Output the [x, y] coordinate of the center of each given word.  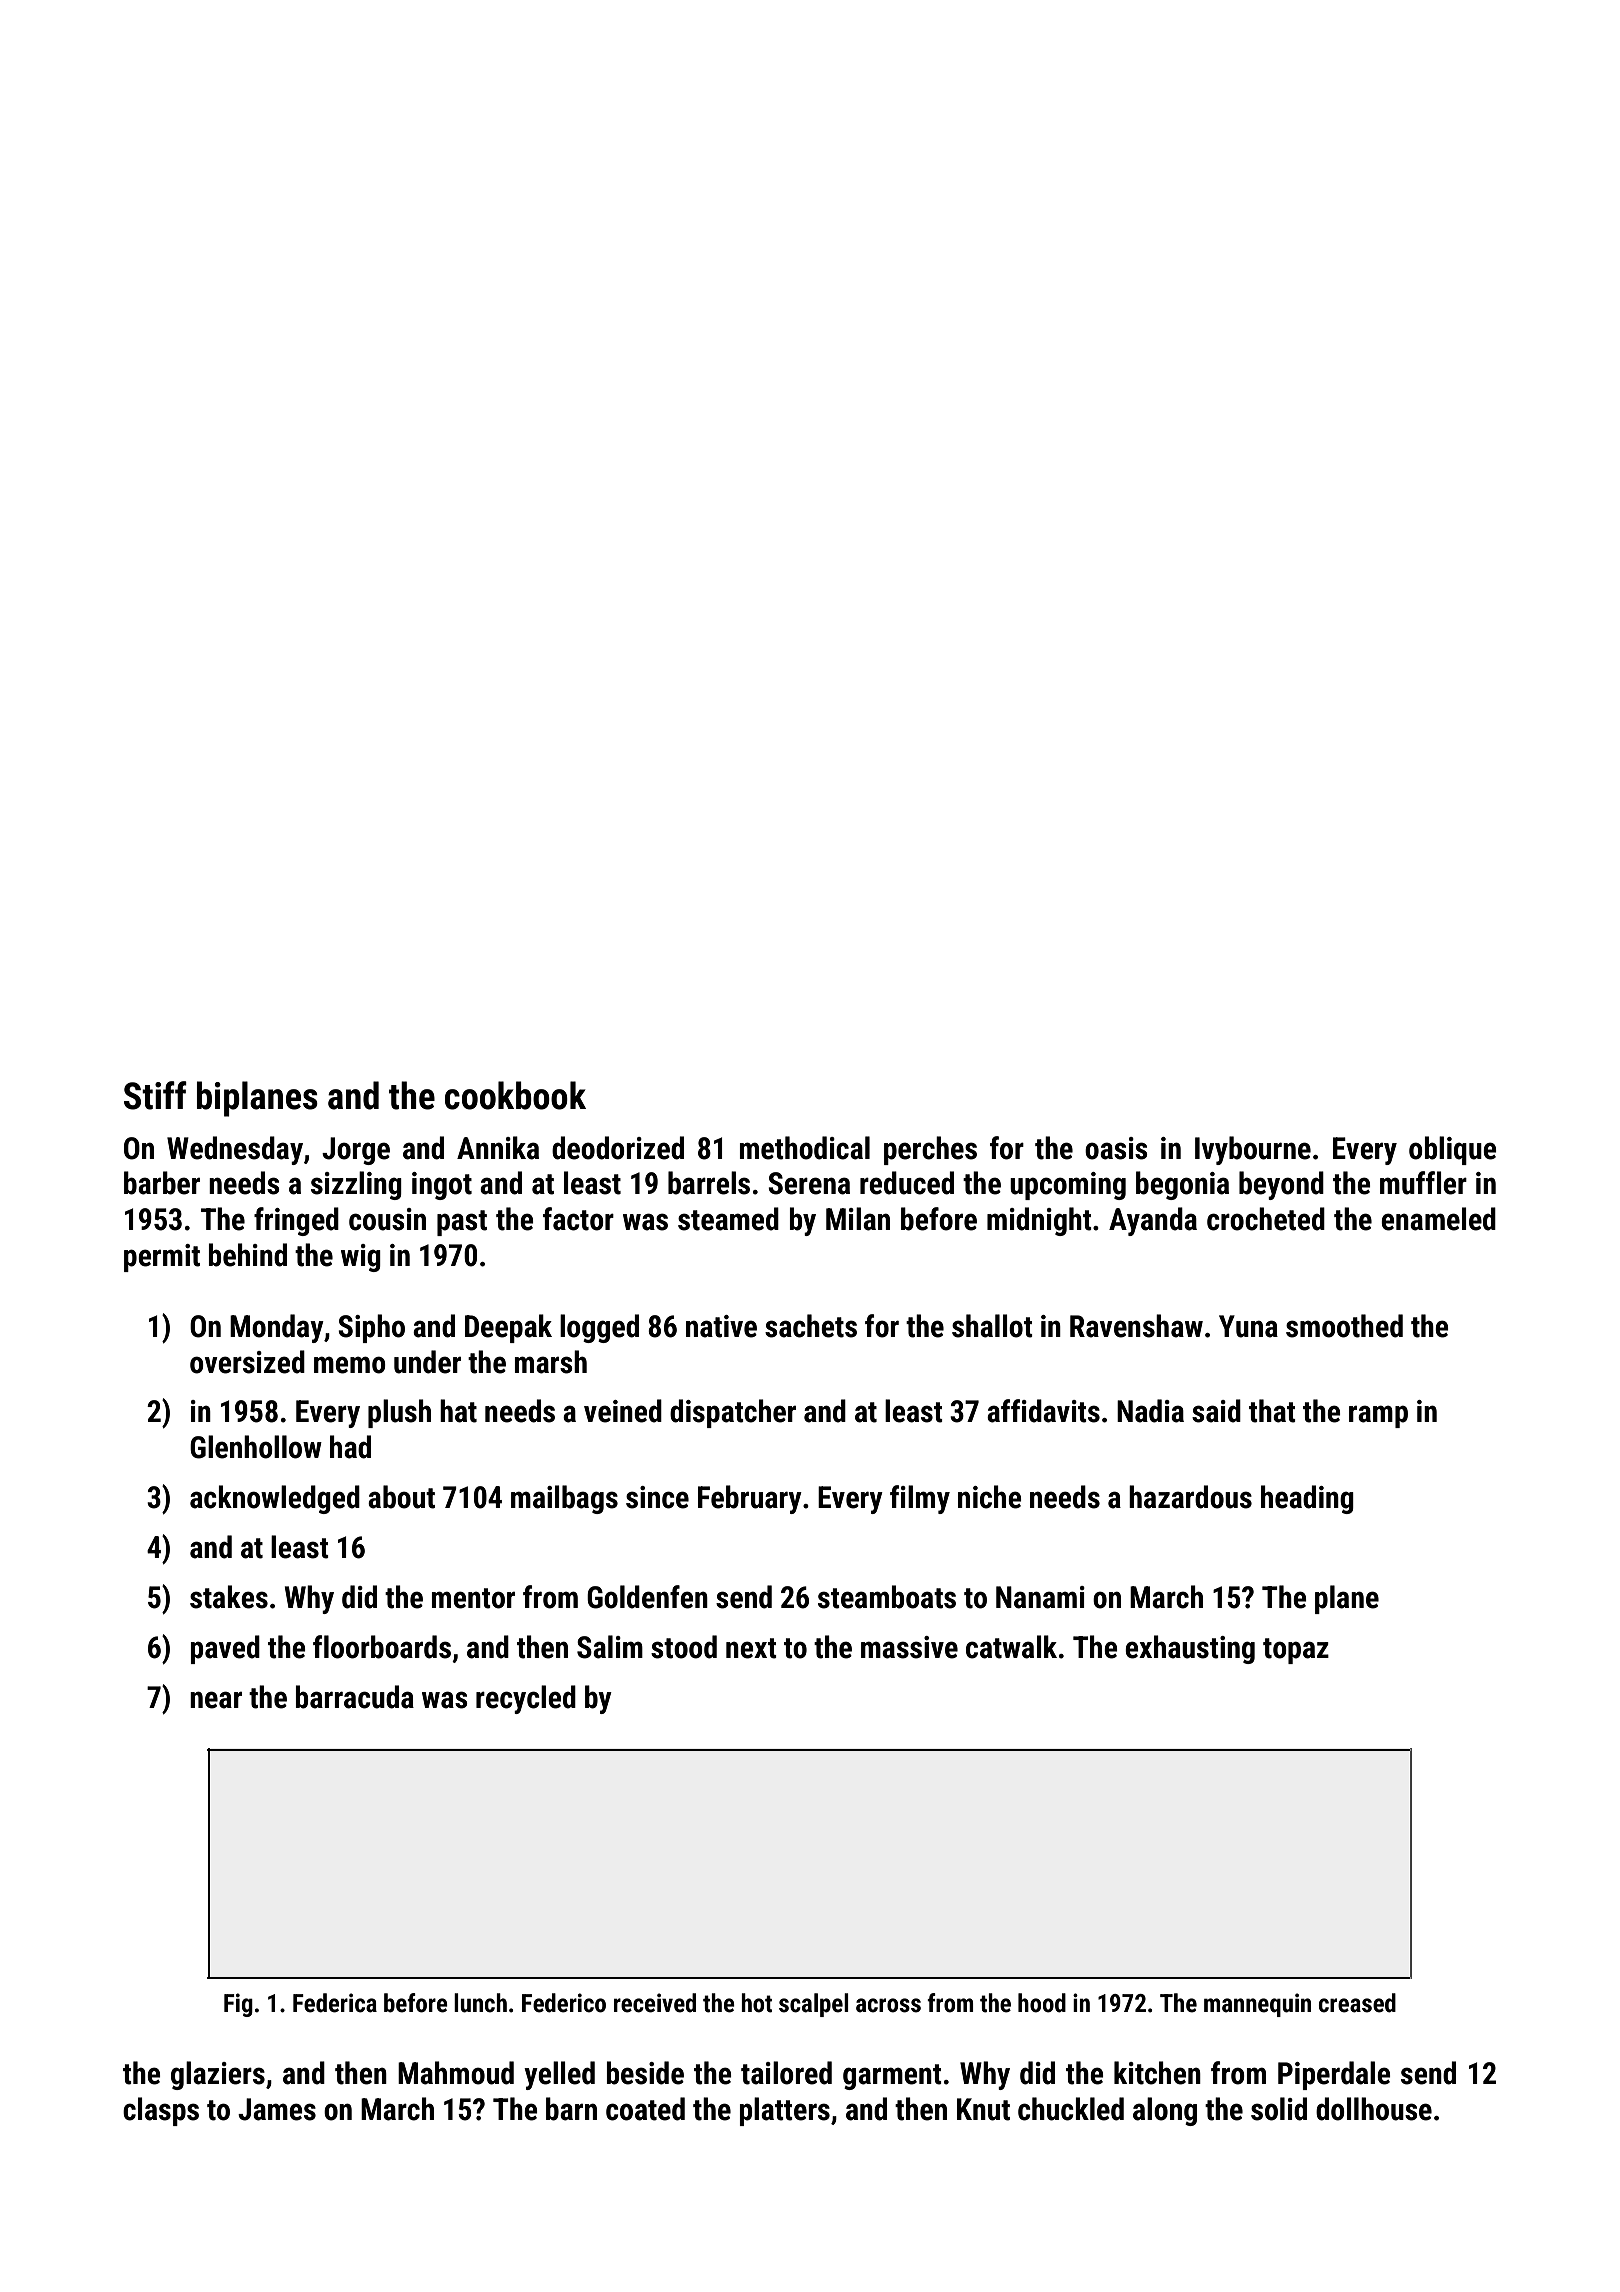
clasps [161, 2111]
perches [930, 1150]
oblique [1453, 1150]
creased [1357, 2003]
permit [162, 1258]
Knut [983, 2109]
